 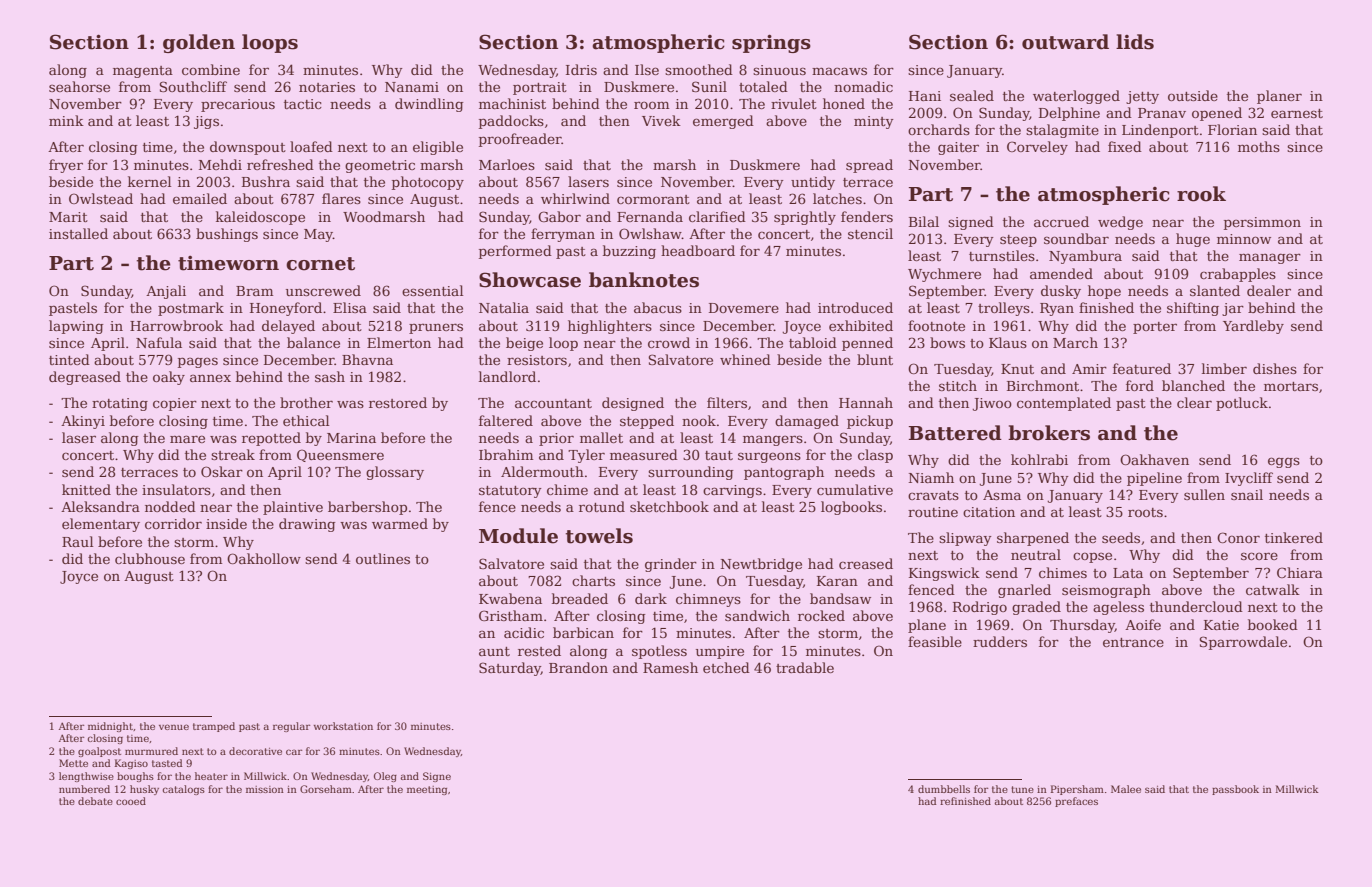 I want to click on Anjali, so click(x=166, y=292).
